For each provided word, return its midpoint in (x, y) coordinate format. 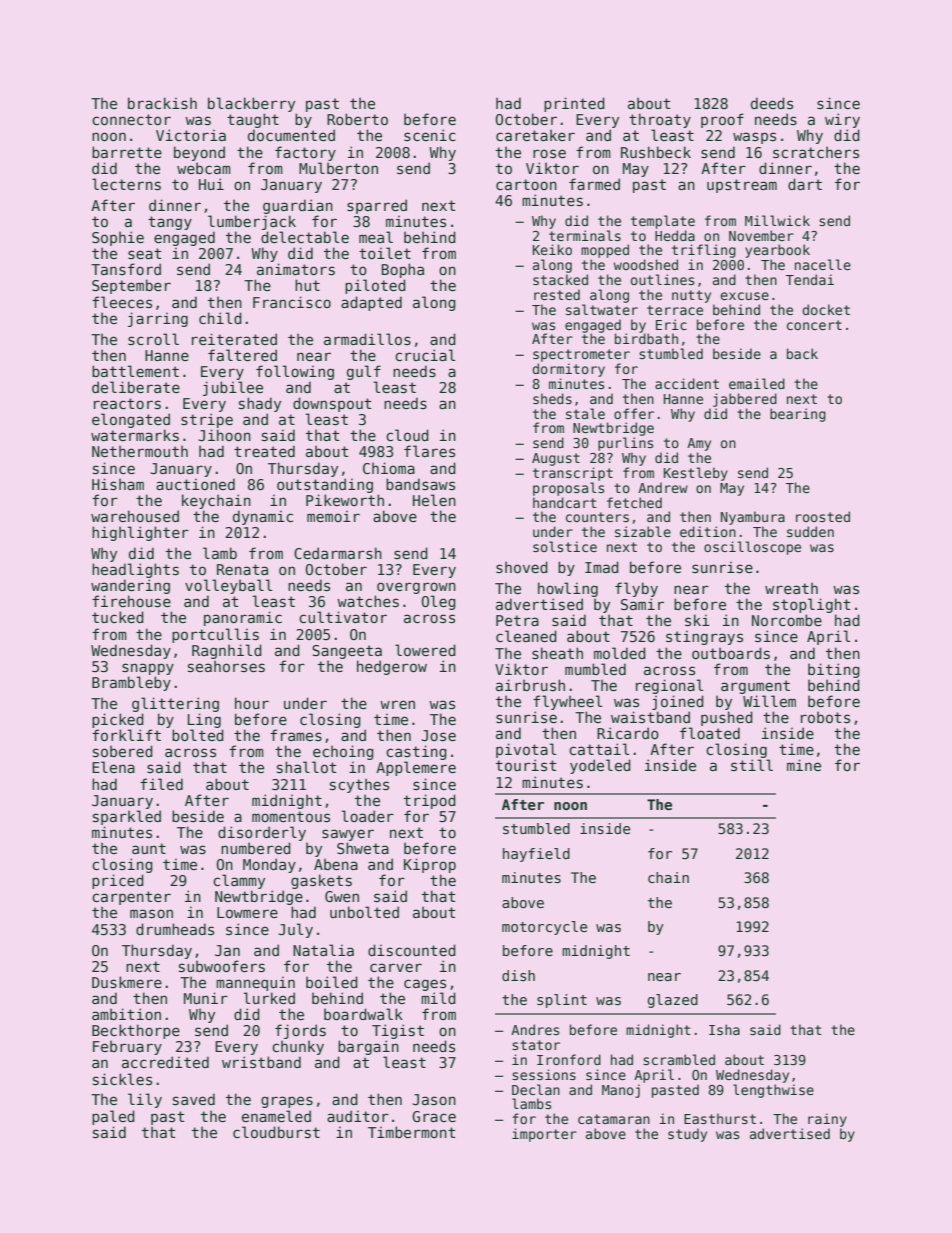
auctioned (195, 484)
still (752, 765)
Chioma (389, 468)
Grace (434, 1116)
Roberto (357, 119)
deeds (772, 103)
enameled (276, 1116)
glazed (673, 1001)
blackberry (251, 104)
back (802, 353)
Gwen (342, 896)
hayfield (536, 855)
